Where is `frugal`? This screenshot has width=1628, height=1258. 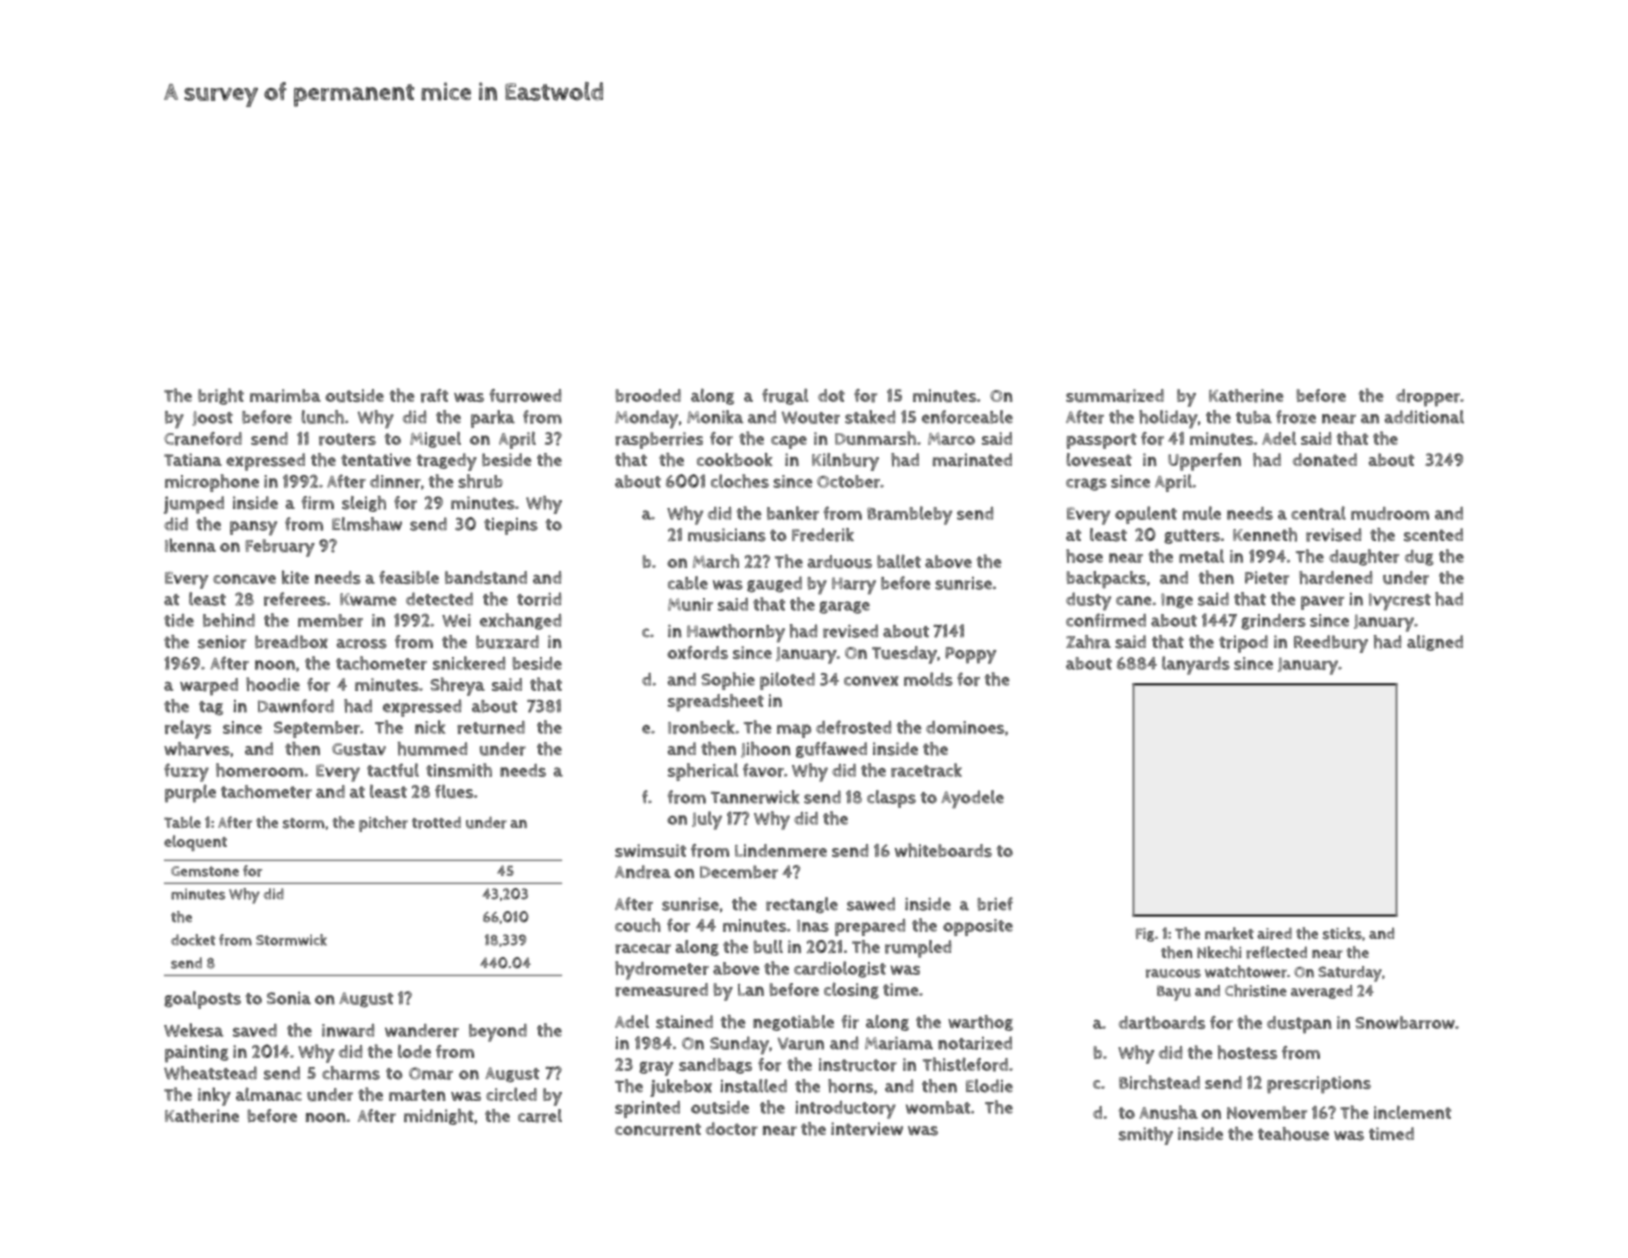
frugal is located at coordinates (785, 396).
